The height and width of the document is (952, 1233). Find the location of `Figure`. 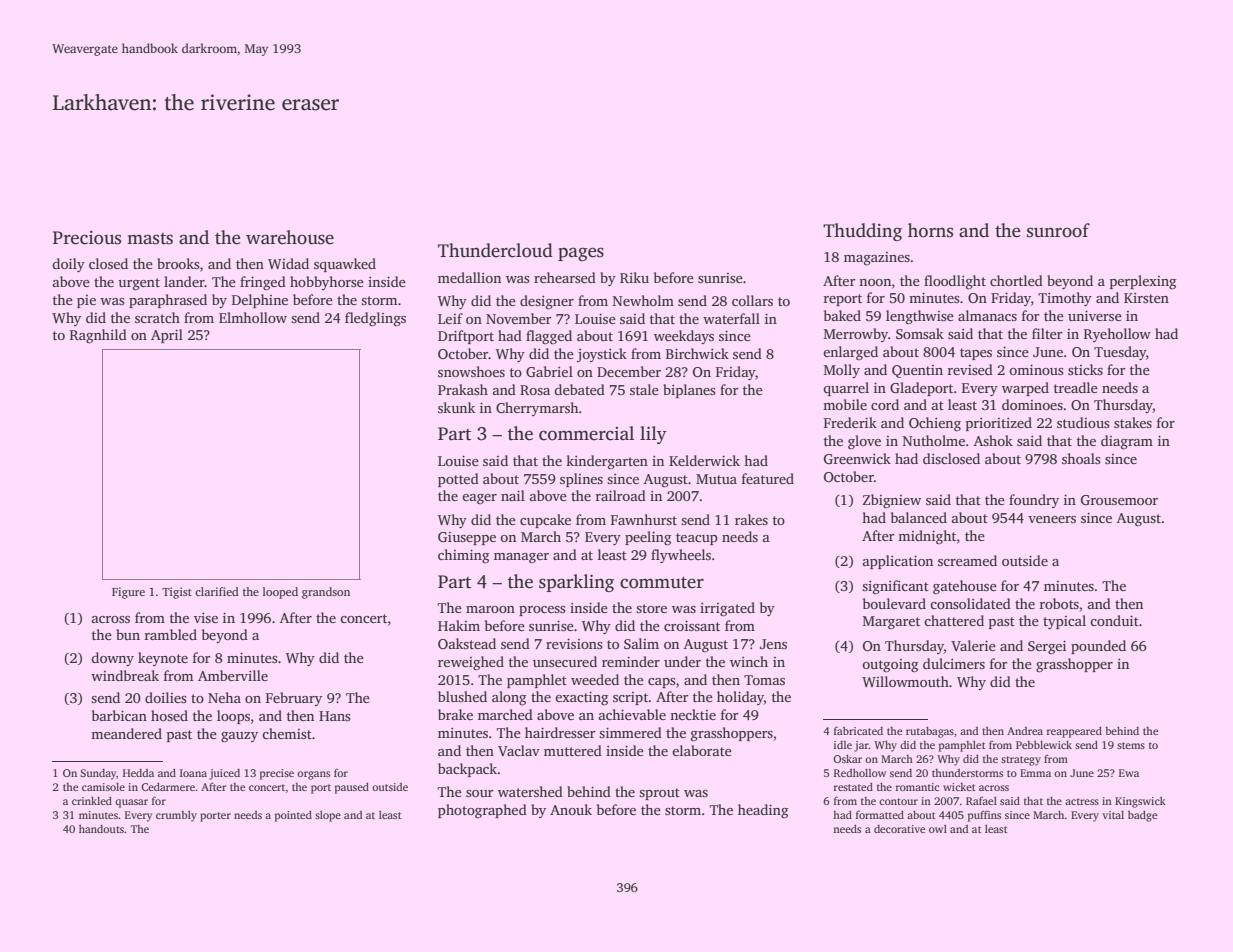

Figure is located at coordinates (128, 593).
